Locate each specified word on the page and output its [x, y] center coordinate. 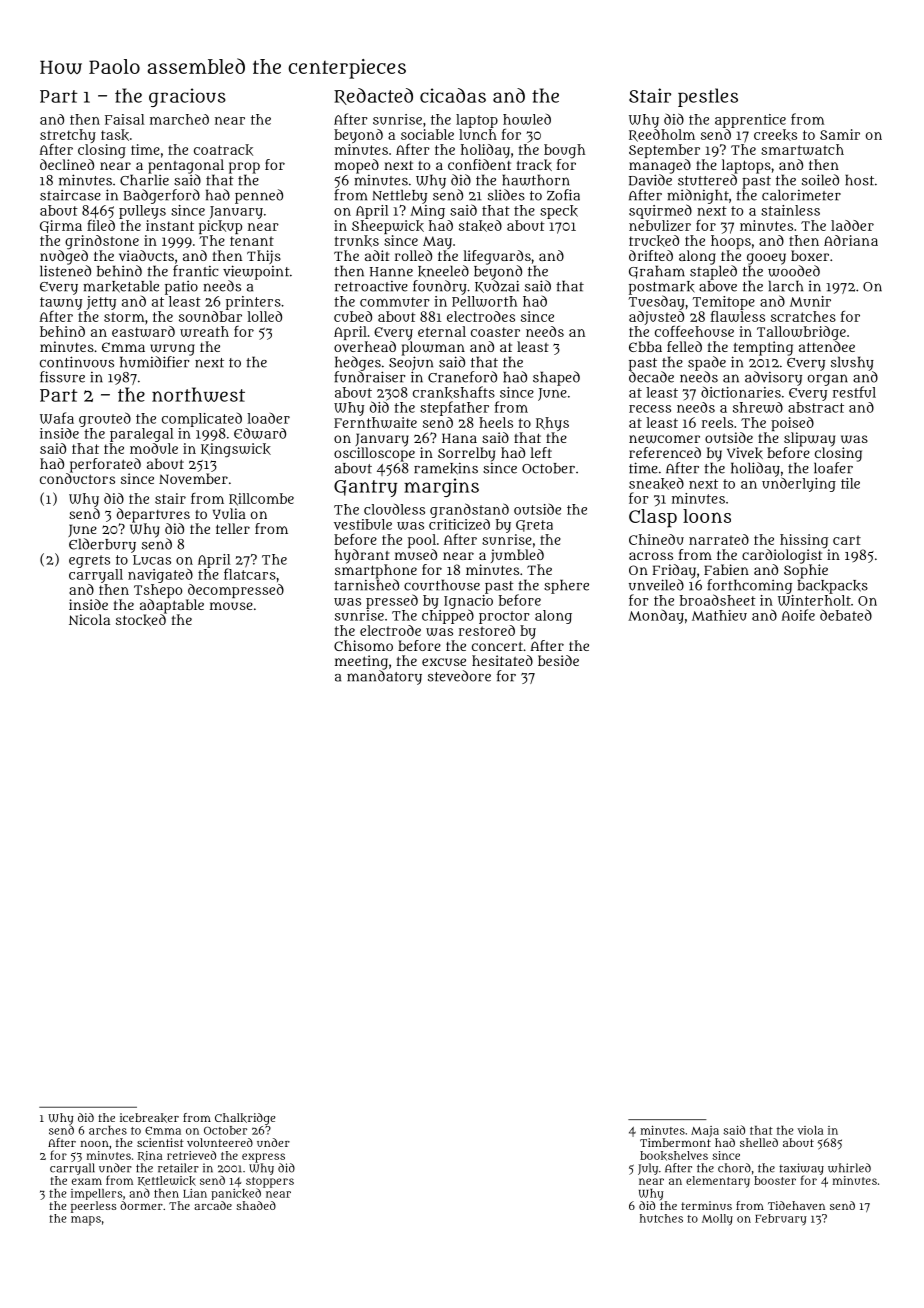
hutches [661, 1218]
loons [707, 516]
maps [86, 1221]
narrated [719, 539]
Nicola [89, 619]
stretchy [68, 136]
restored [487, 630]
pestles [708, 97]
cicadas [453, 95]
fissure [62, 377]
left [541, 452]
